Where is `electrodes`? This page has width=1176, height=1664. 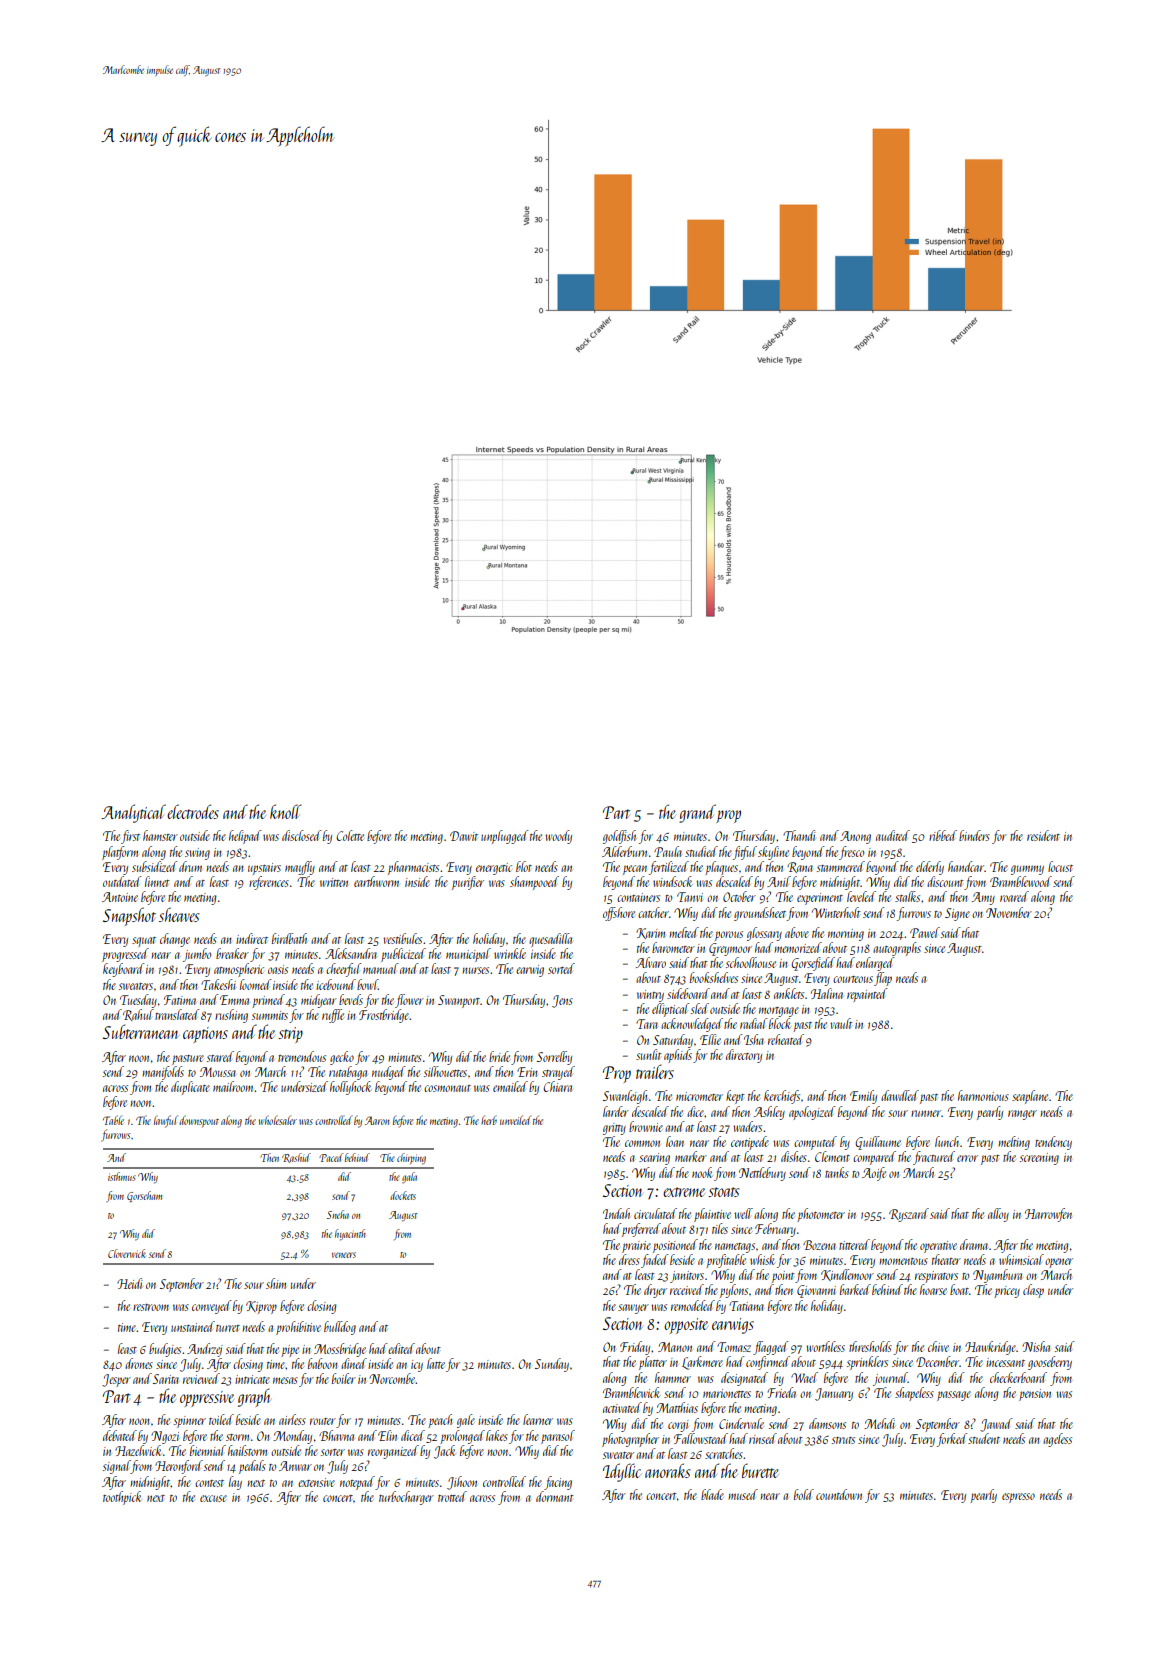 electrodes is located at coordinates (193, 811).
